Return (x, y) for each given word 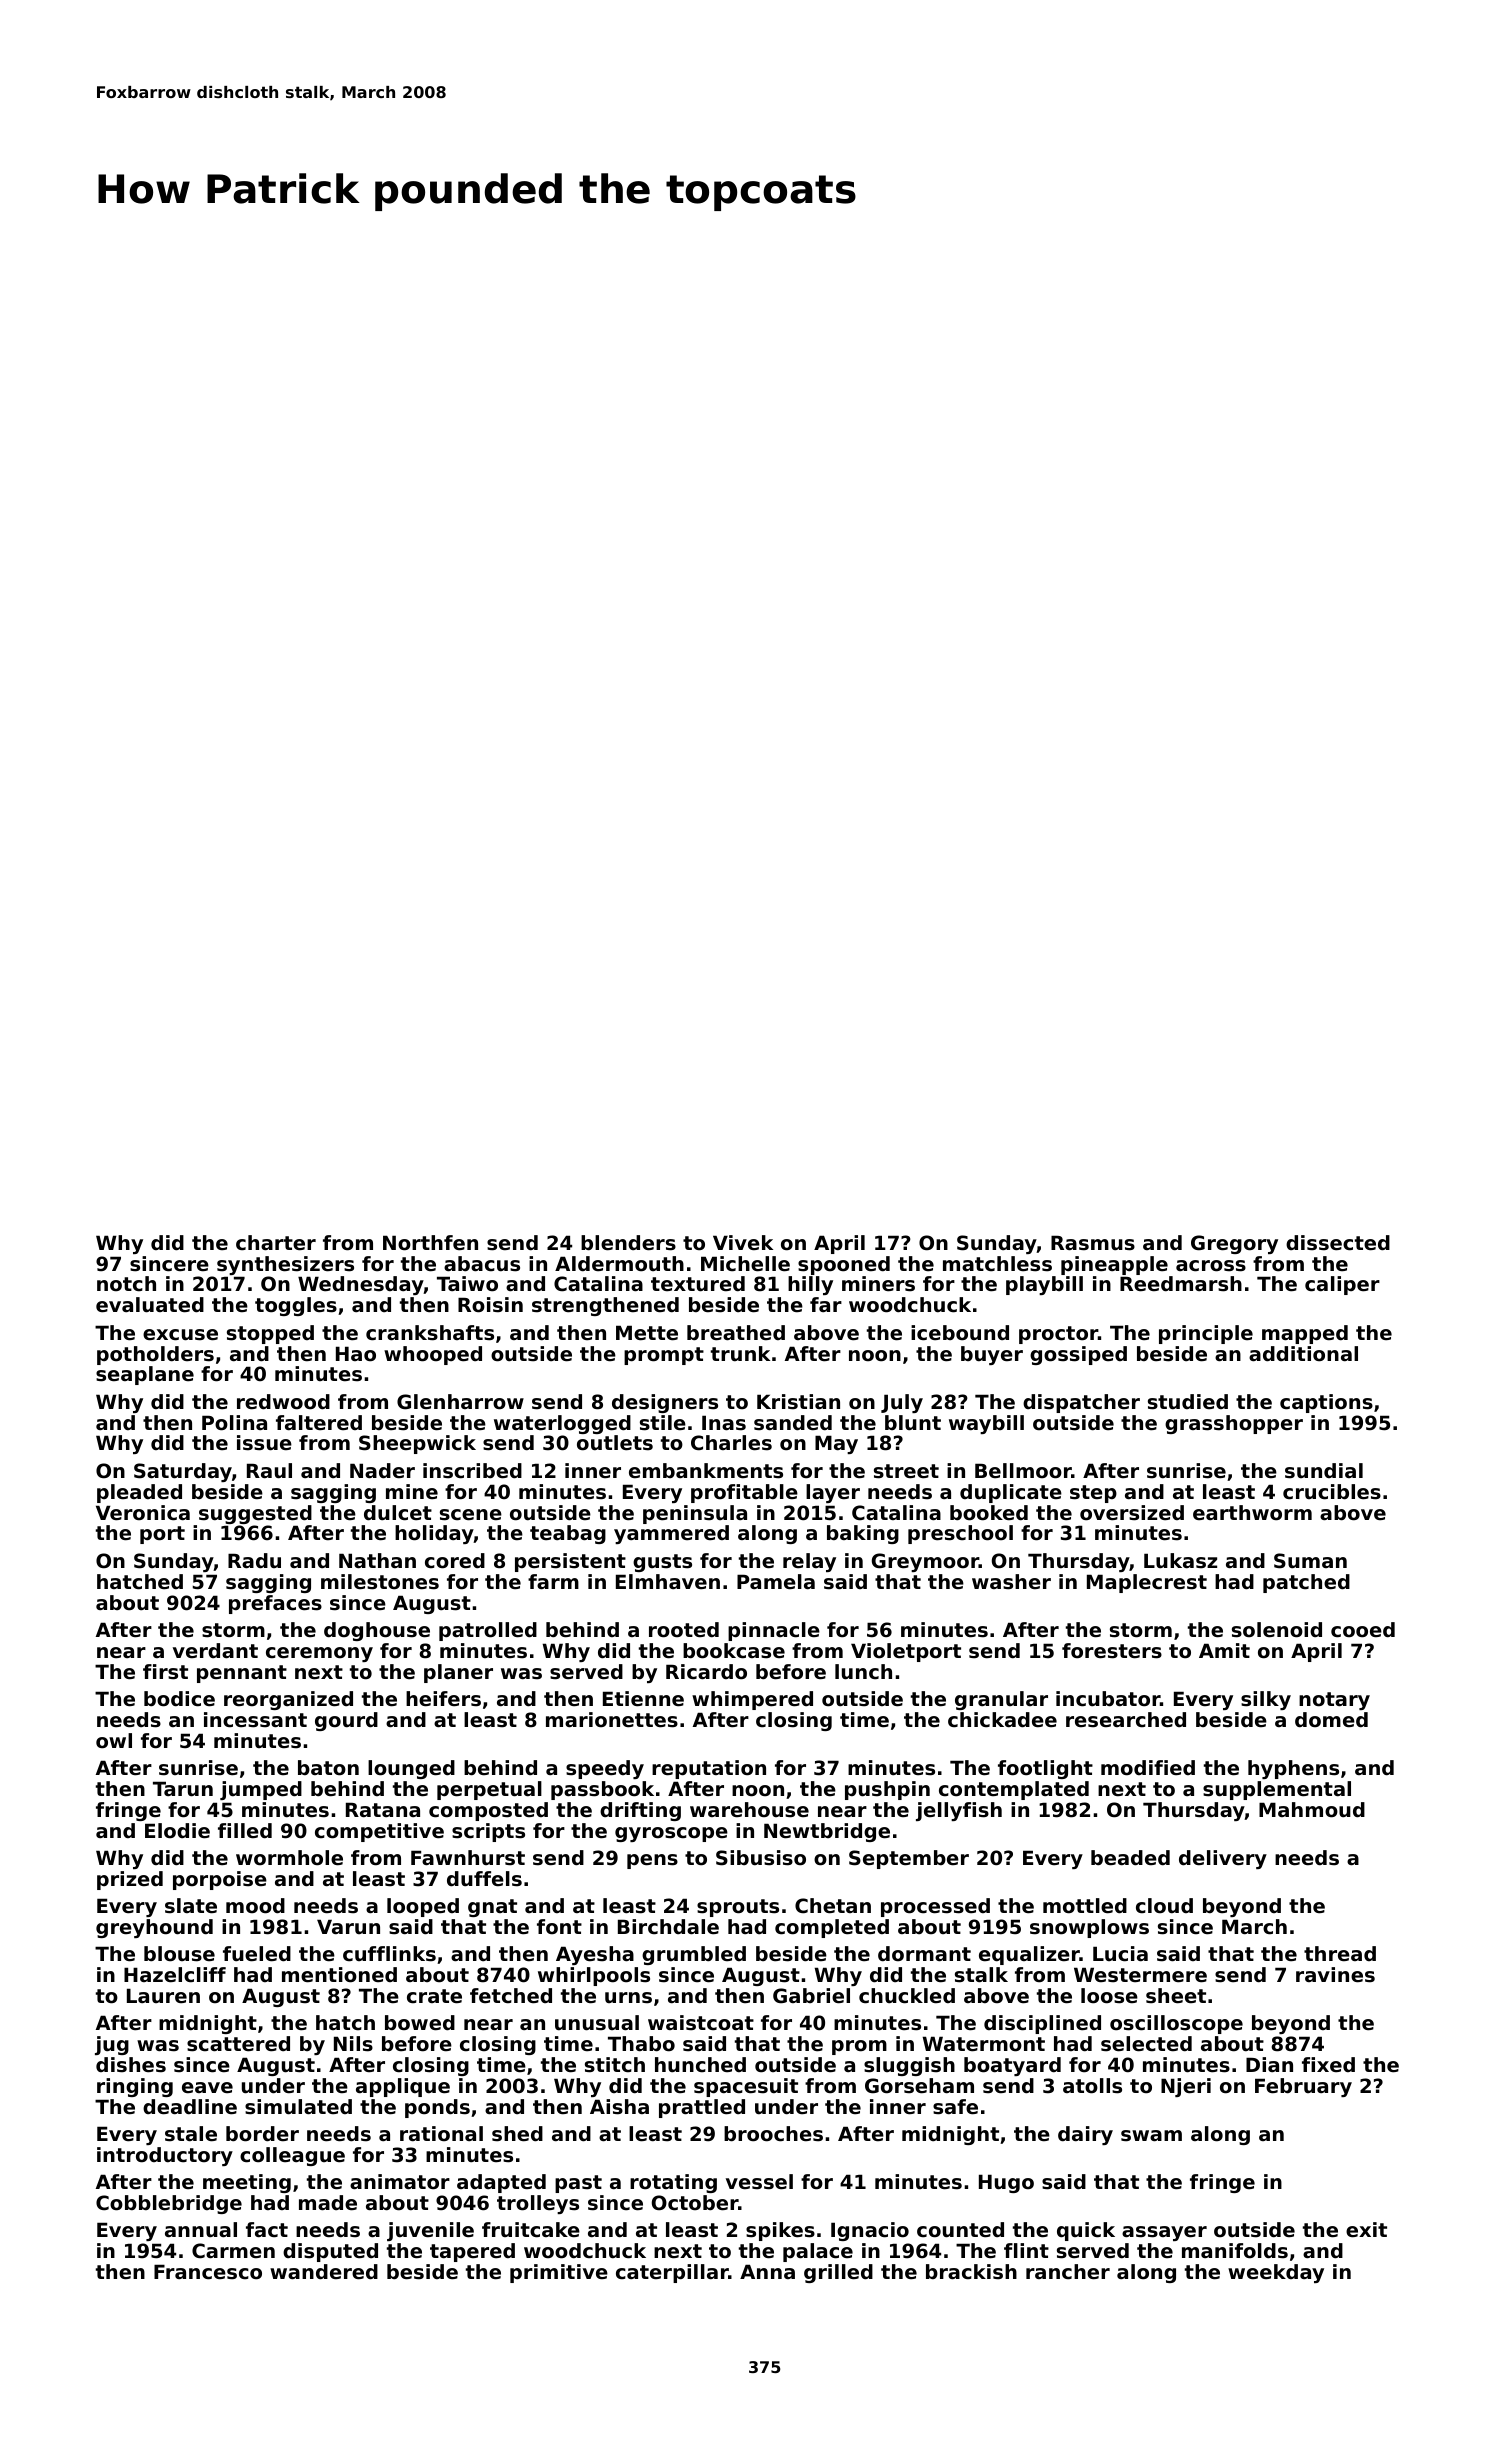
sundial (1324, 1471)
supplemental (1277, 1790)
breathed (736, 1333)
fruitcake (531, 2230)
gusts (662, 1563)
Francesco (208, 2272)
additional (1303, 1354)
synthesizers (285, 1265)
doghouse (377, 1631)
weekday (1276, 2273)
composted (488, 1811)
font (559, 1926)
